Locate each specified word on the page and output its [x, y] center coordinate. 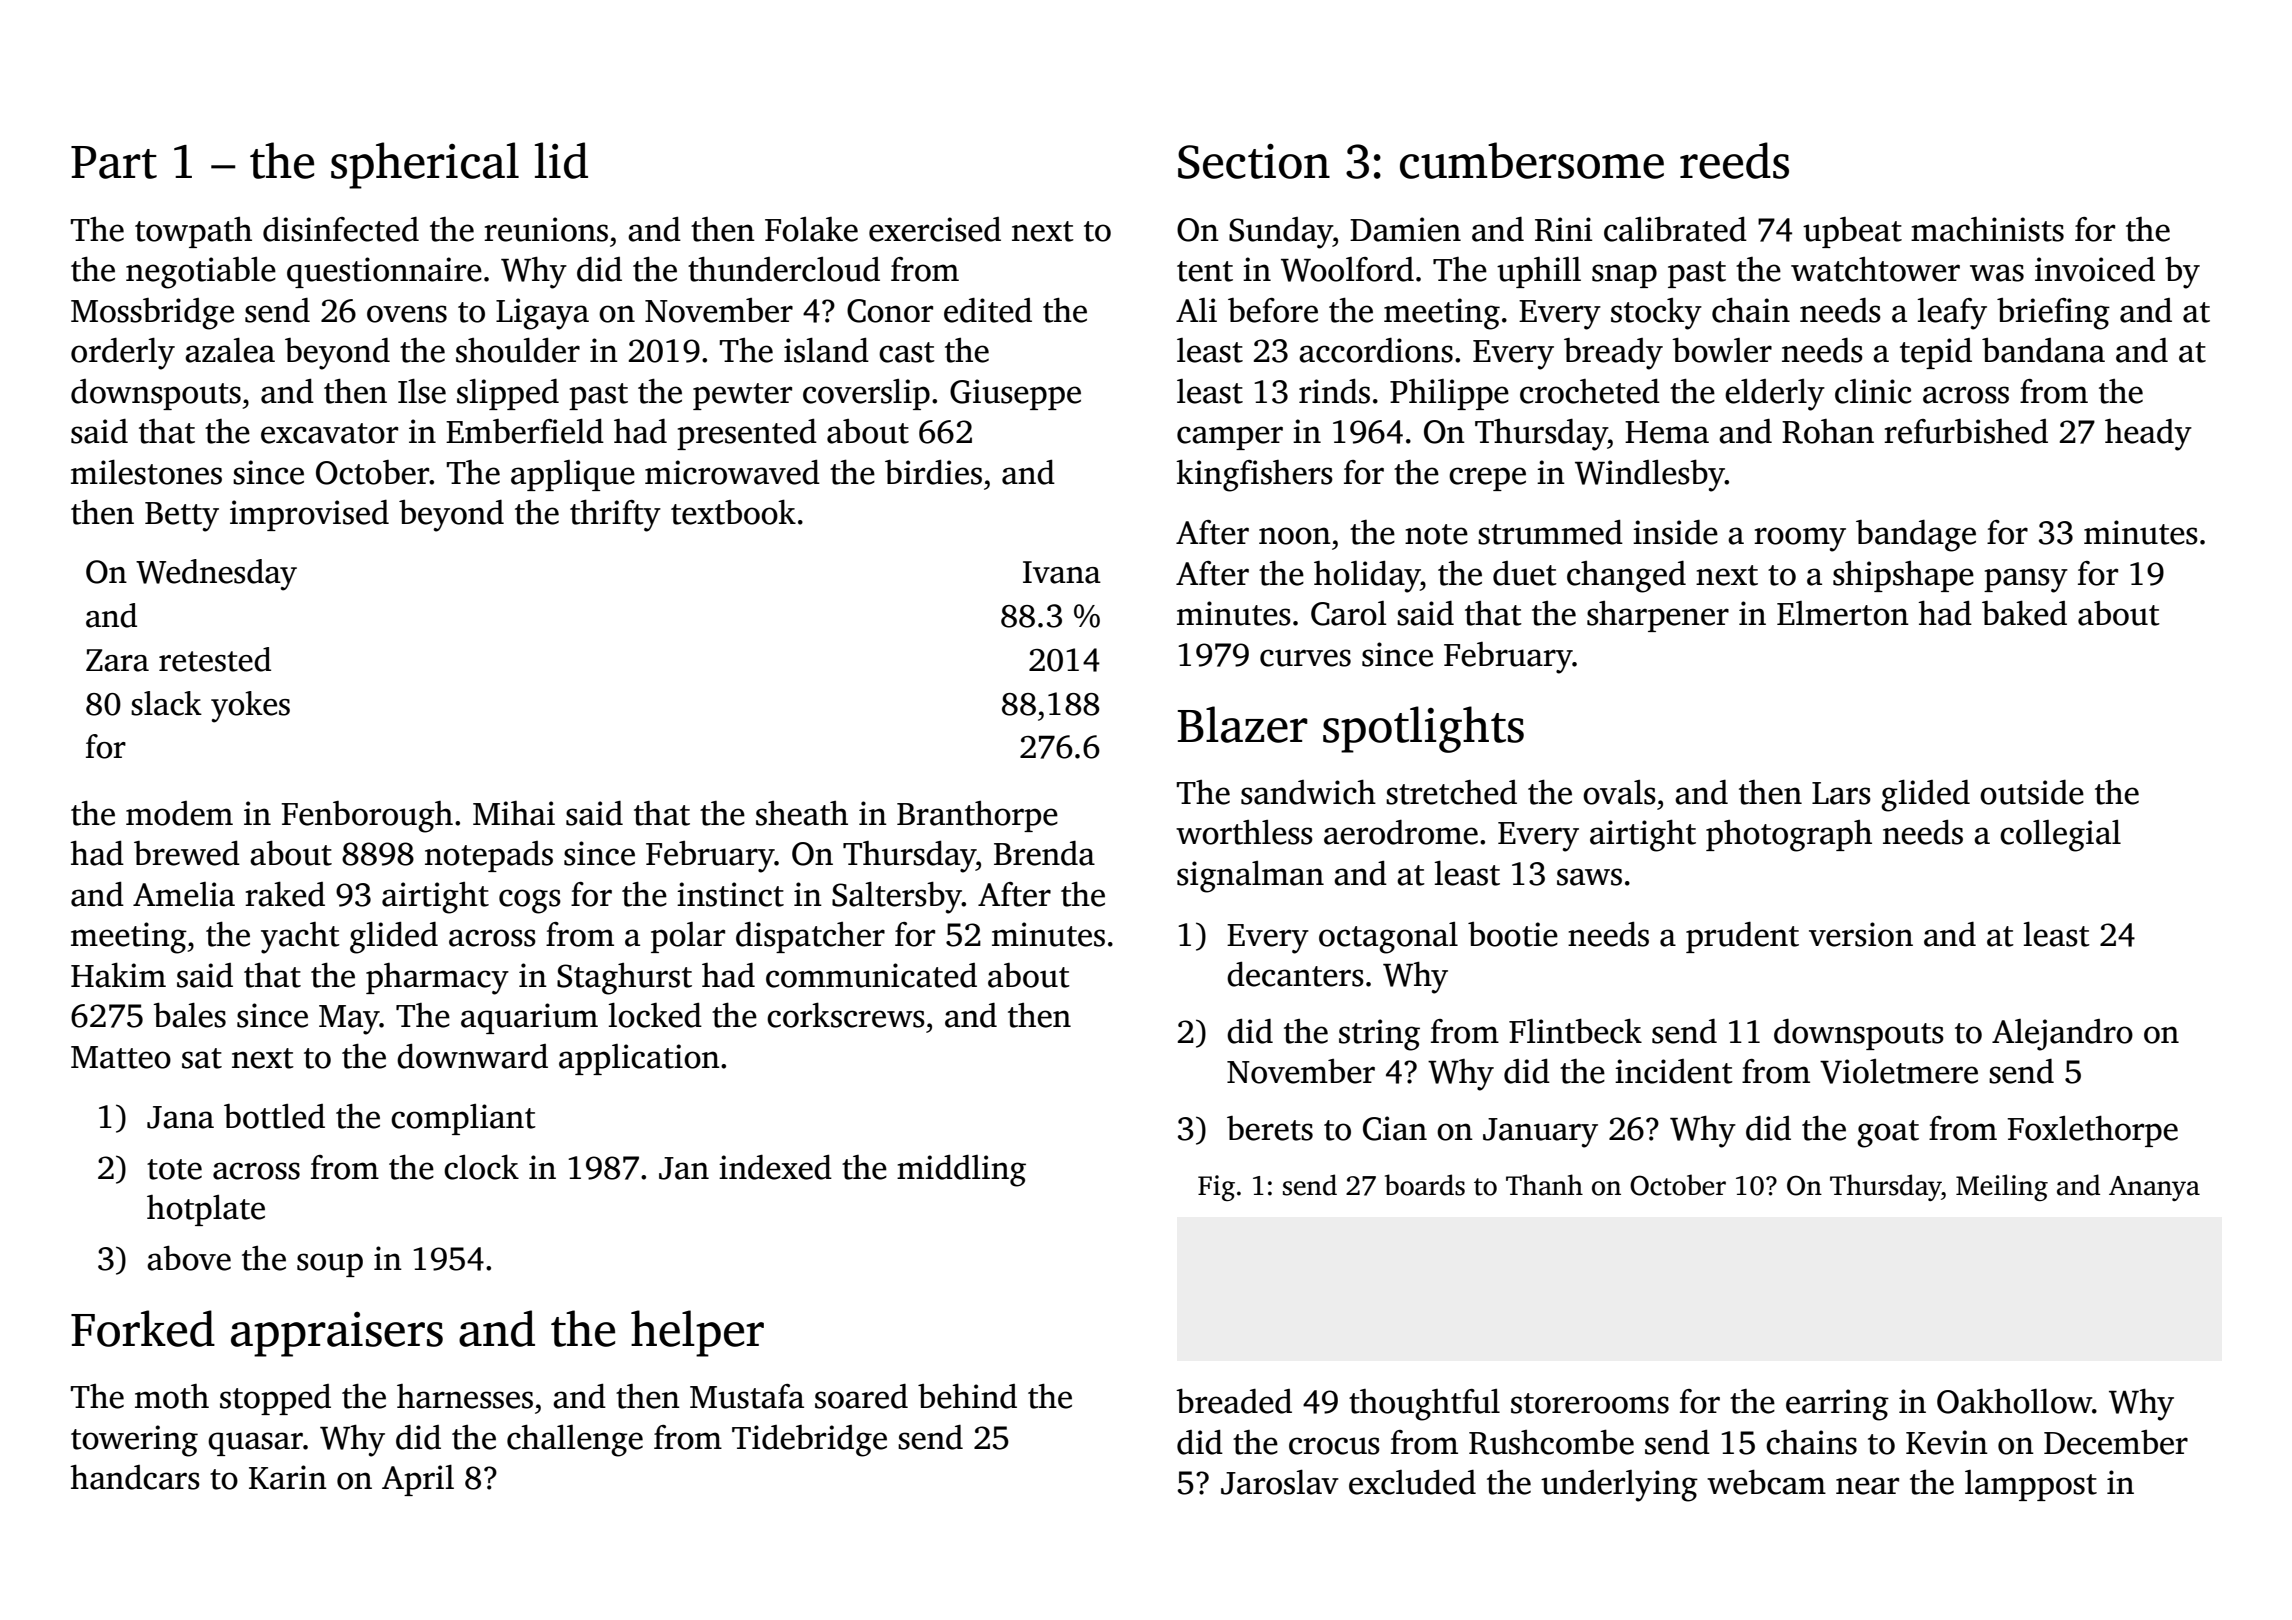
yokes [250, 707]
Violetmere [1899, 1071]
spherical [425, 165]
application [639, 1059]
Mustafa [747, 1396]
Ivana [1062, 572]
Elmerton [1843, 613]
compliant [463, 1119]
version [1861, 934]
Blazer [1243, 724]
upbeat [1852, 232]
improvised [309, 515]
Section [1254, 161]
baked [2024, 613]
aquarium [529, 1018]
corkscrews [846, 1015]
